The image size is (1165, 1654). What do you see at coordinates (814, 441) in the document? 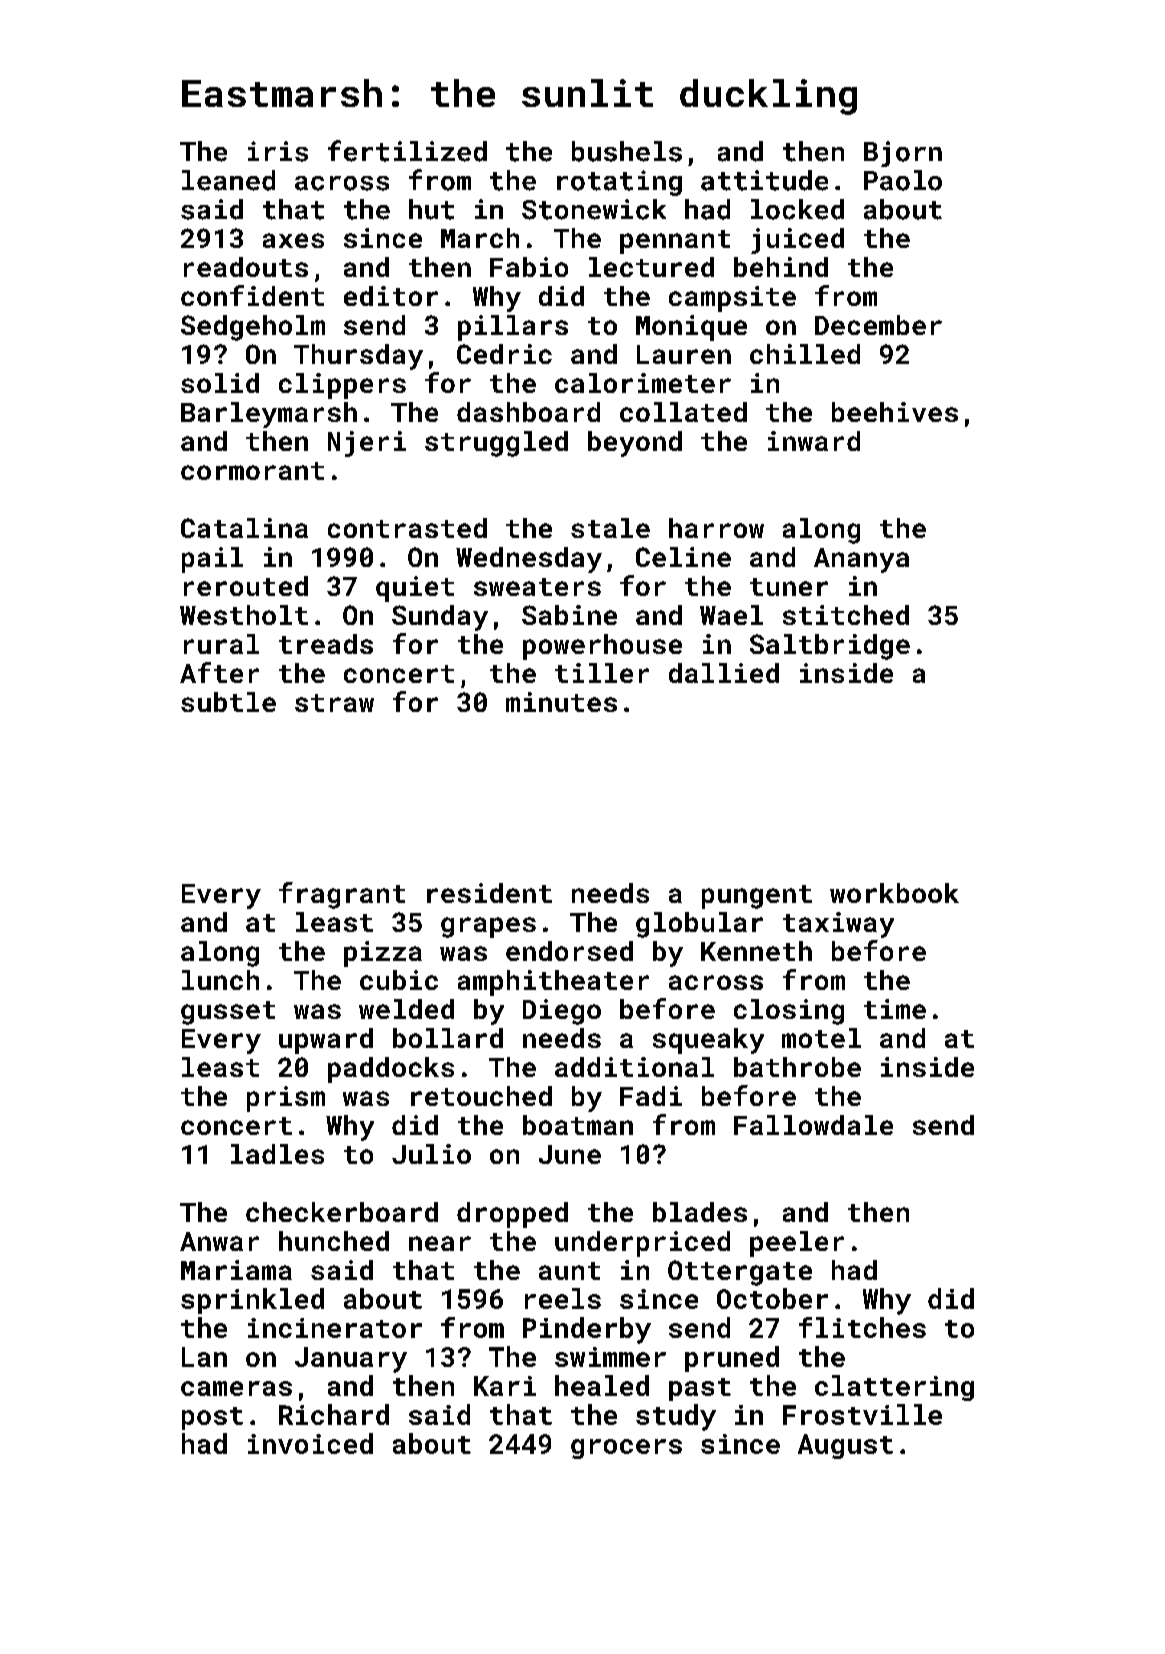
I see `inward` at bounding box center [814, 441].
